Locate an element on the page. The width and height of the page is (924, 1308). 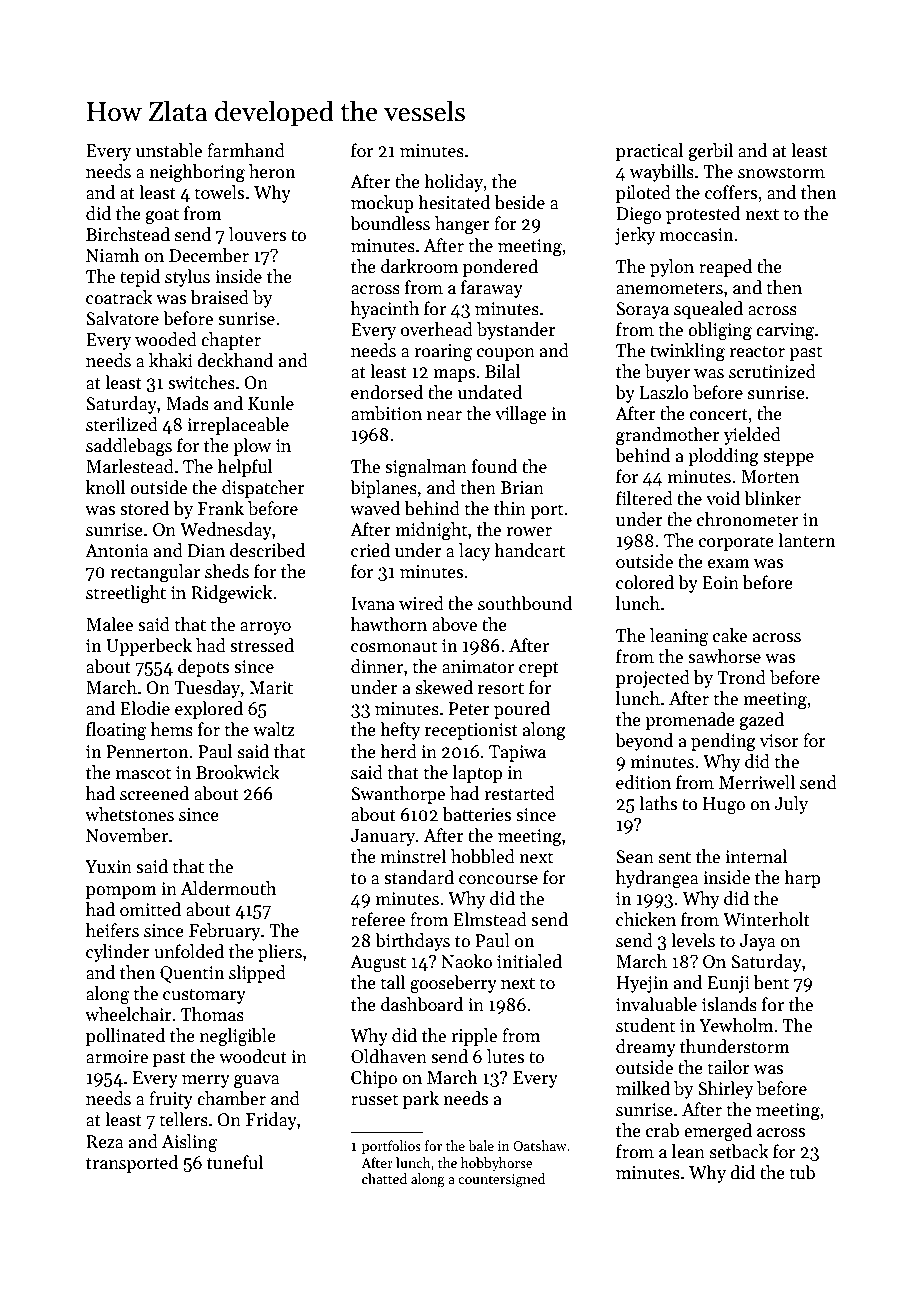
midnight is located at coordinates (431, 531).
